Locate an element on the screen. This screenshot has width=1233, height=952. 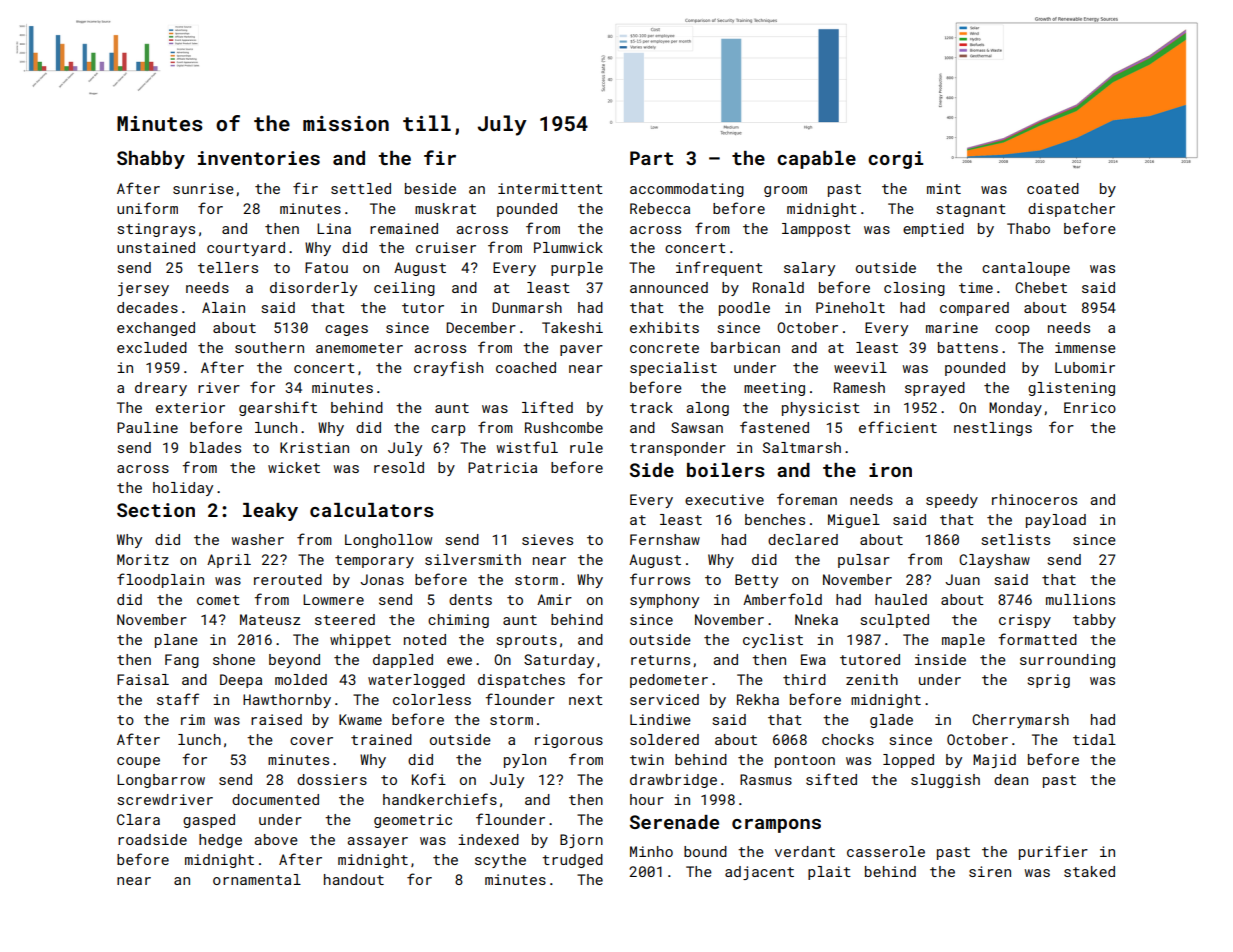
Lubomir is located at coordinates (1085, 367).
